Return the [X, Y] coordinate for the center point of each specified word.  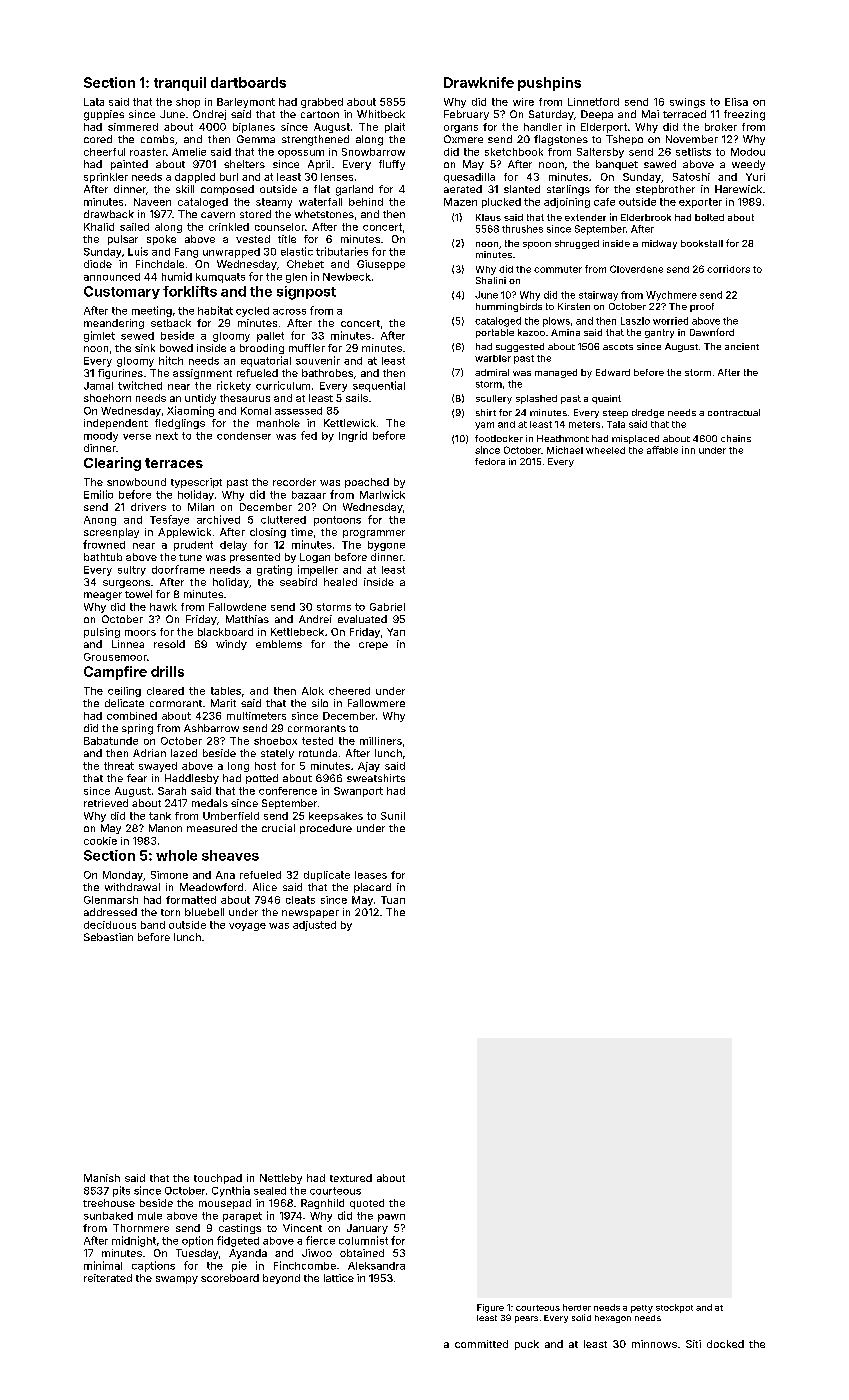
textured [351, 1178]
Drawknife [479, 82]
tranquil [180, 84]
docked [725, 1344]
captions [153, 1266]
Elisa [736, 102]
